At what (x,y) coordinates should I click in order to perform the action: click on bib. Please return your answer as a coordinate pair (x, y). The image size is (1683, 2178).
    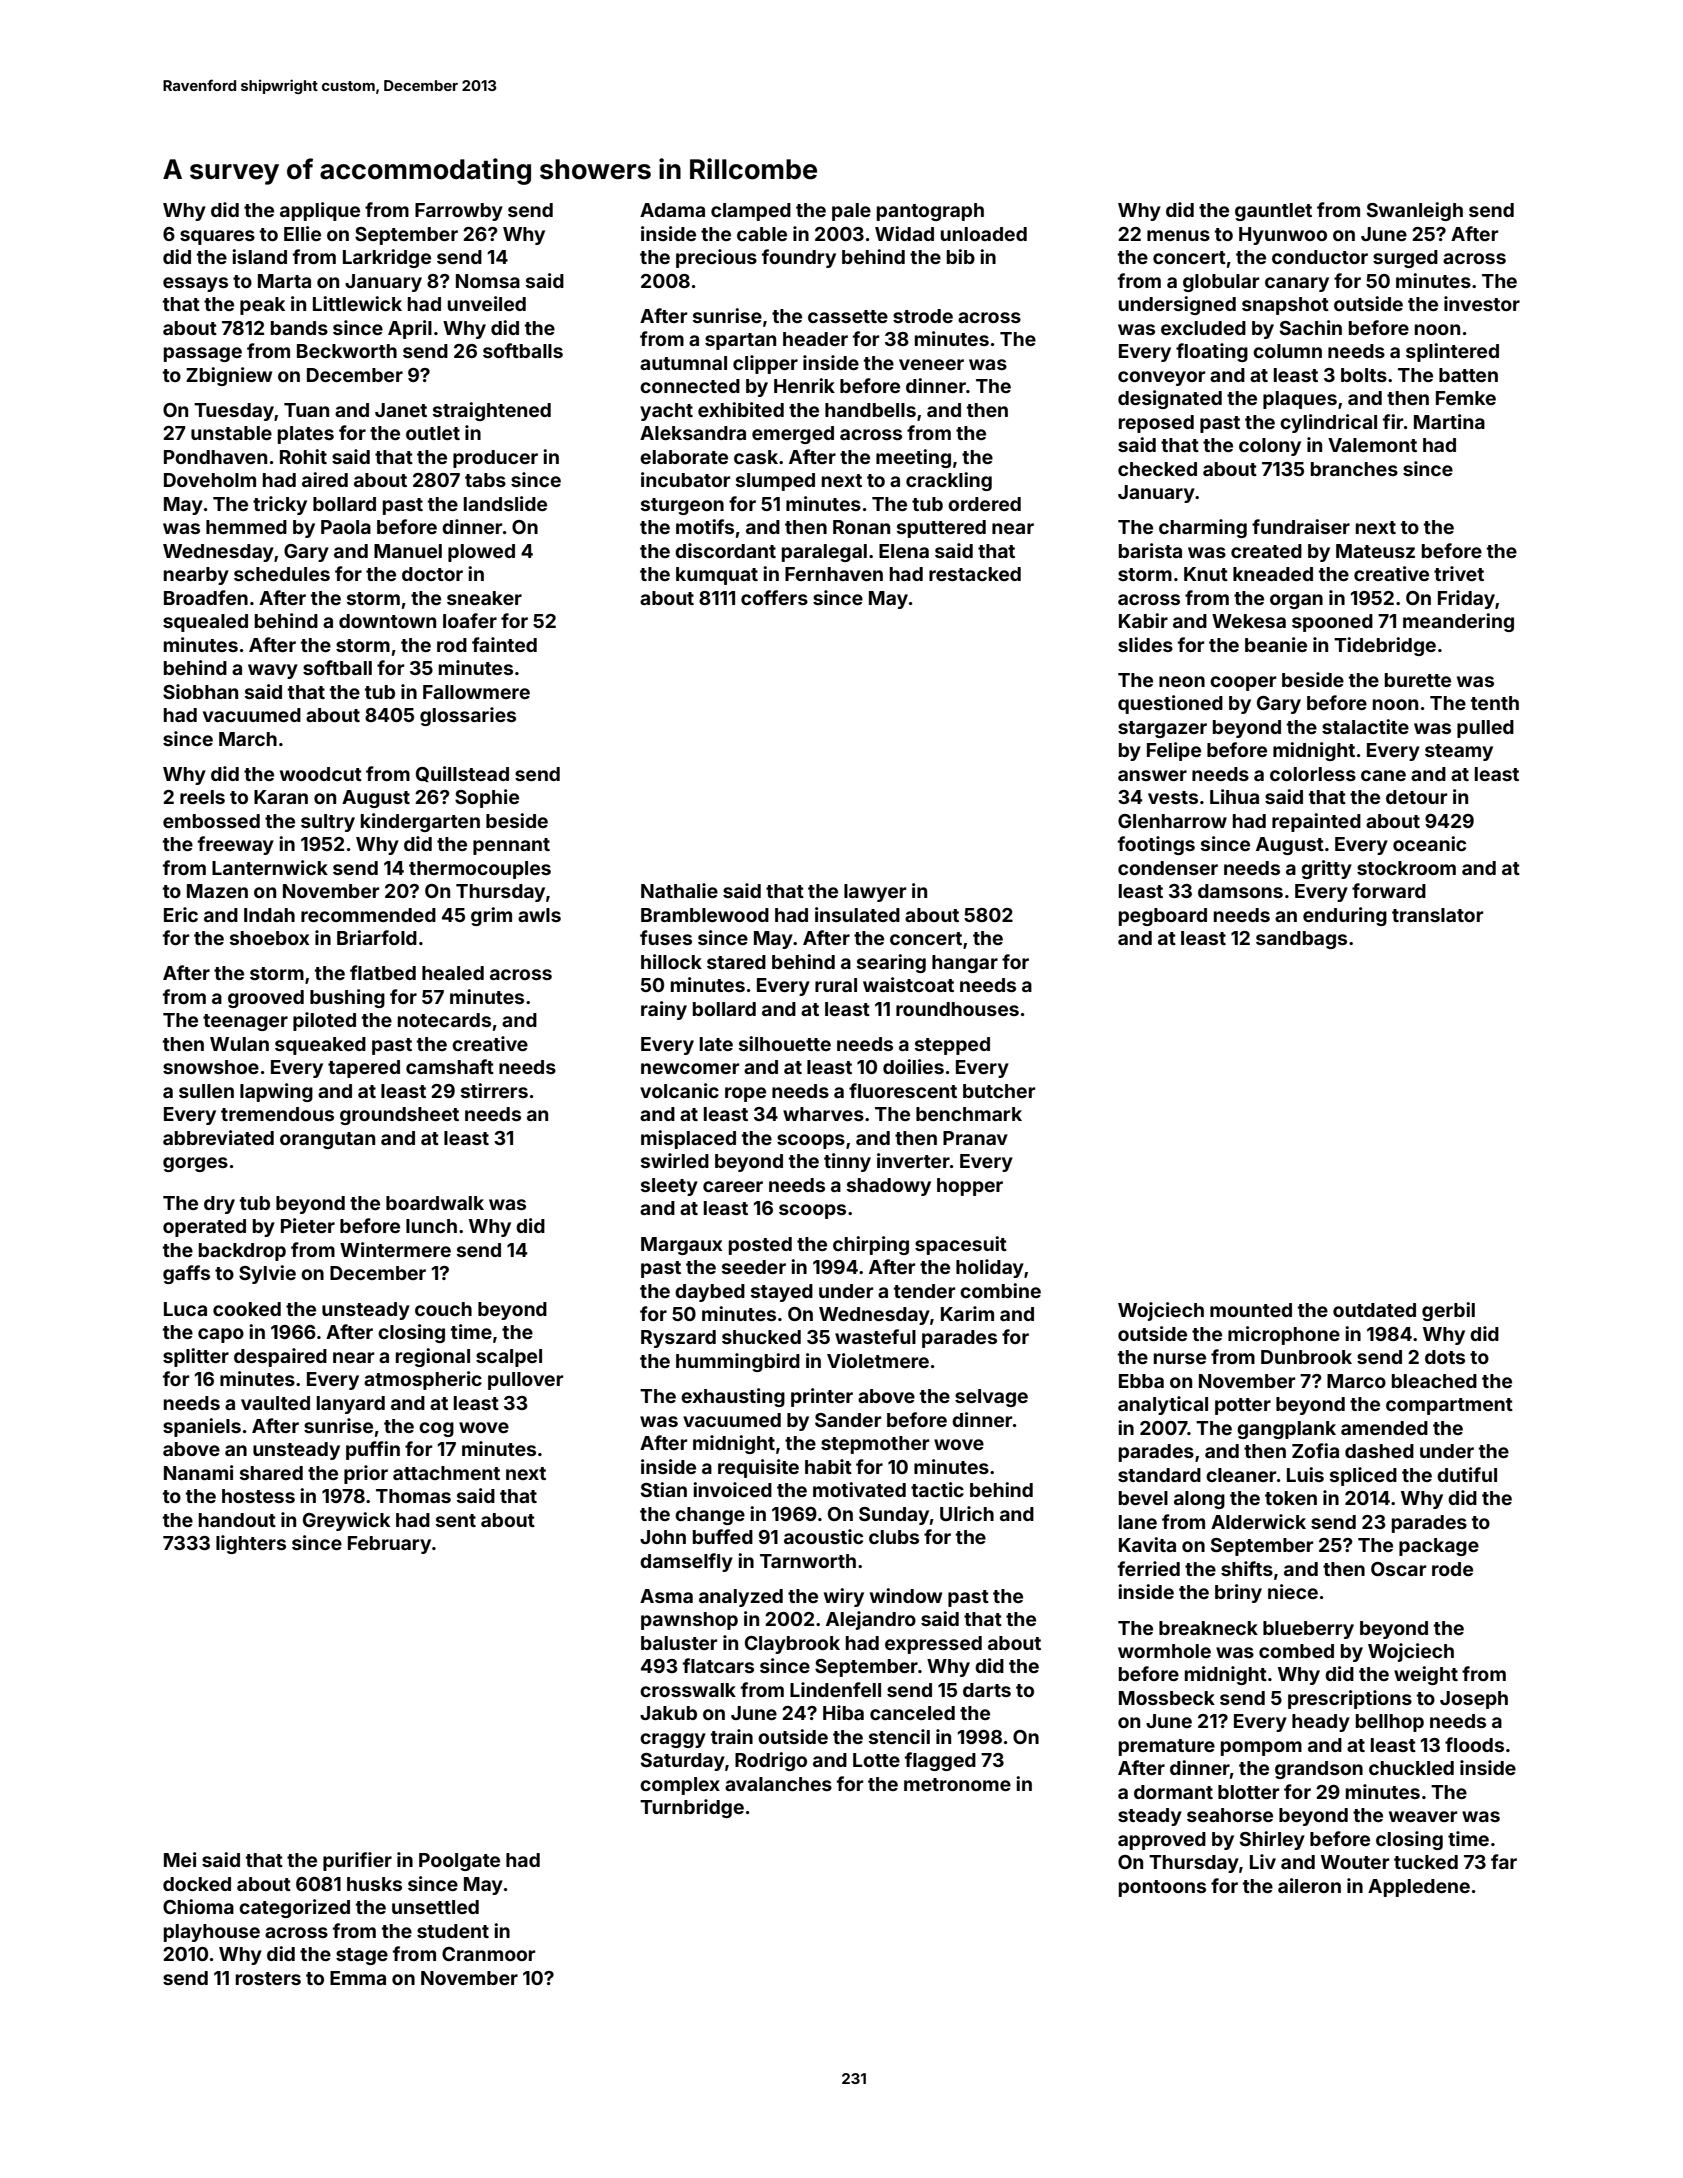
    Looking at the image, I should click on (961, 256).
